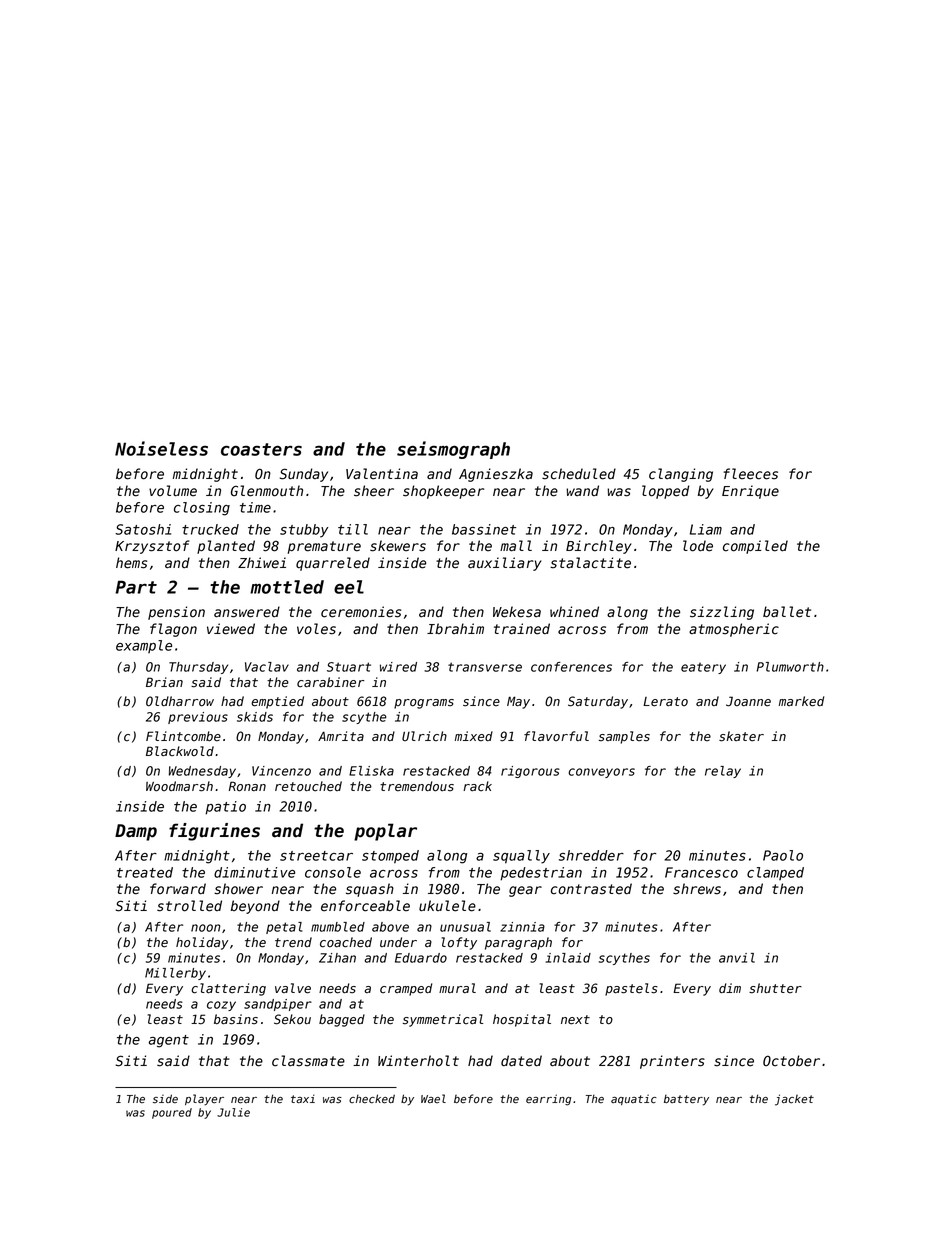 The width and height of the document is (952, 1233). Describe the element at coordinates (308, 1061) in the document. I see `classmate` at that location.
